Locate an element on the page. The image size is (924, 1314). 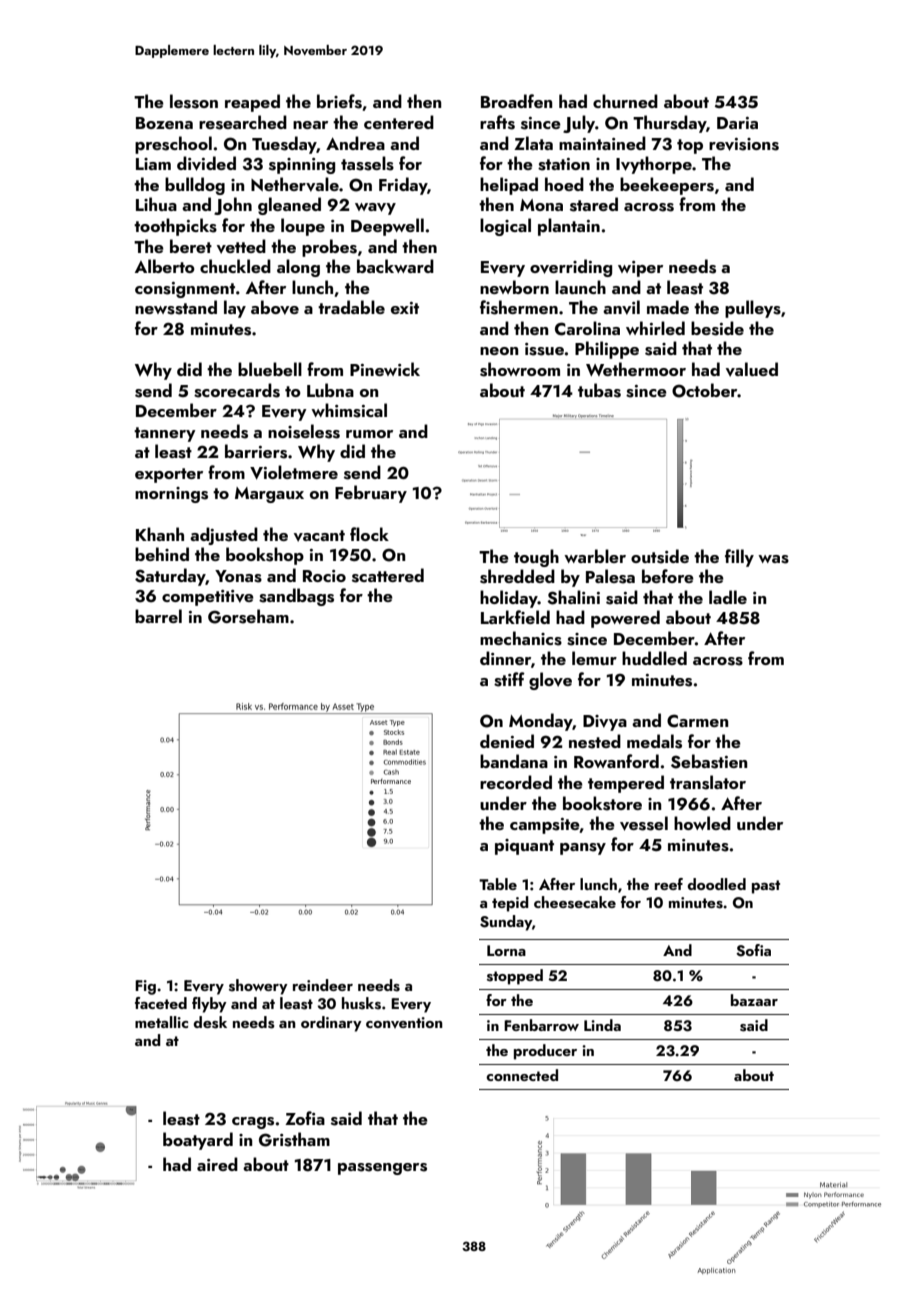
fishermen is located at coordinates (519, 307).
